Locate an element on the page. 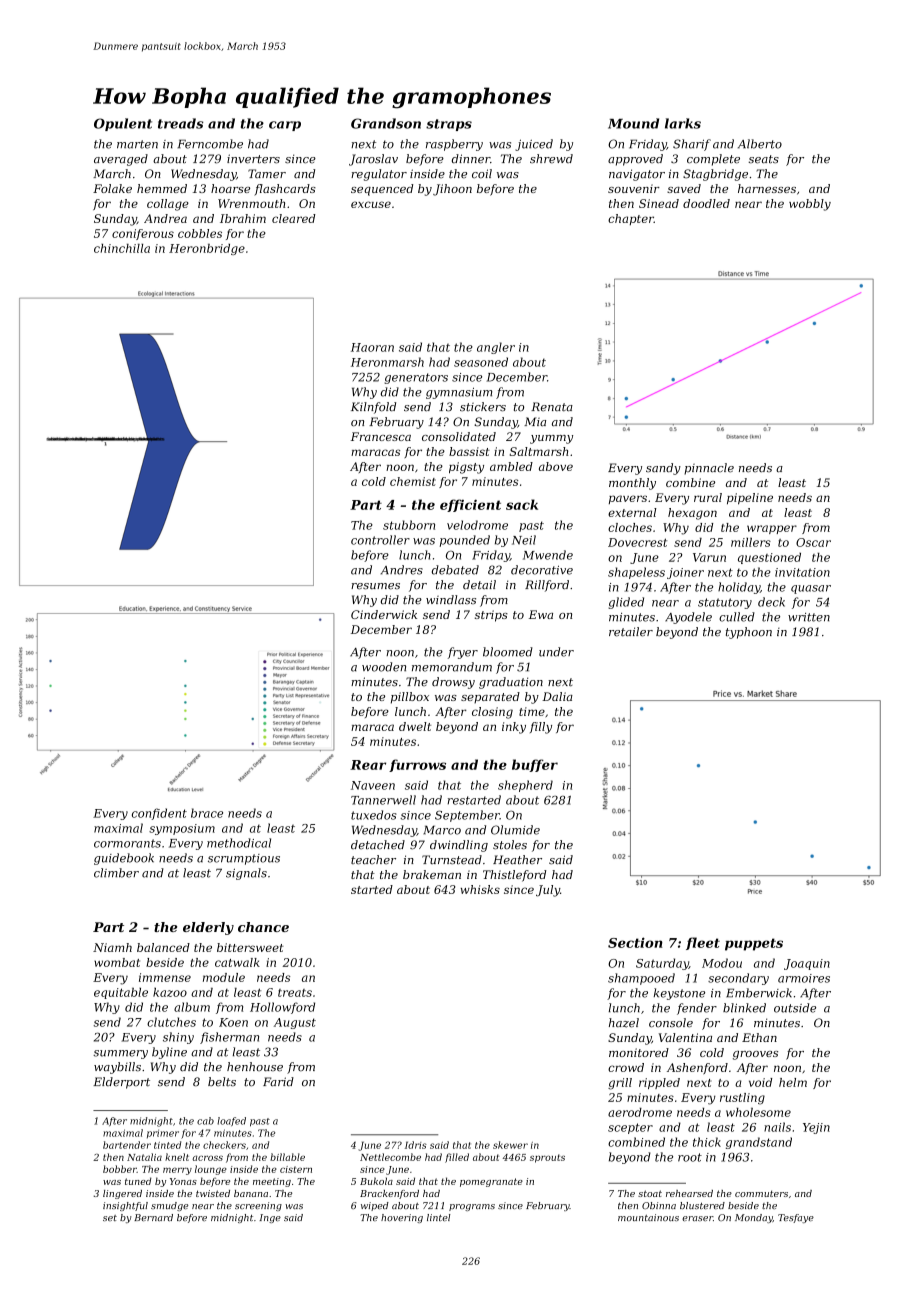 The height and width of the document is (1308, 924). wobbly is located at coordinates (810, 205).
